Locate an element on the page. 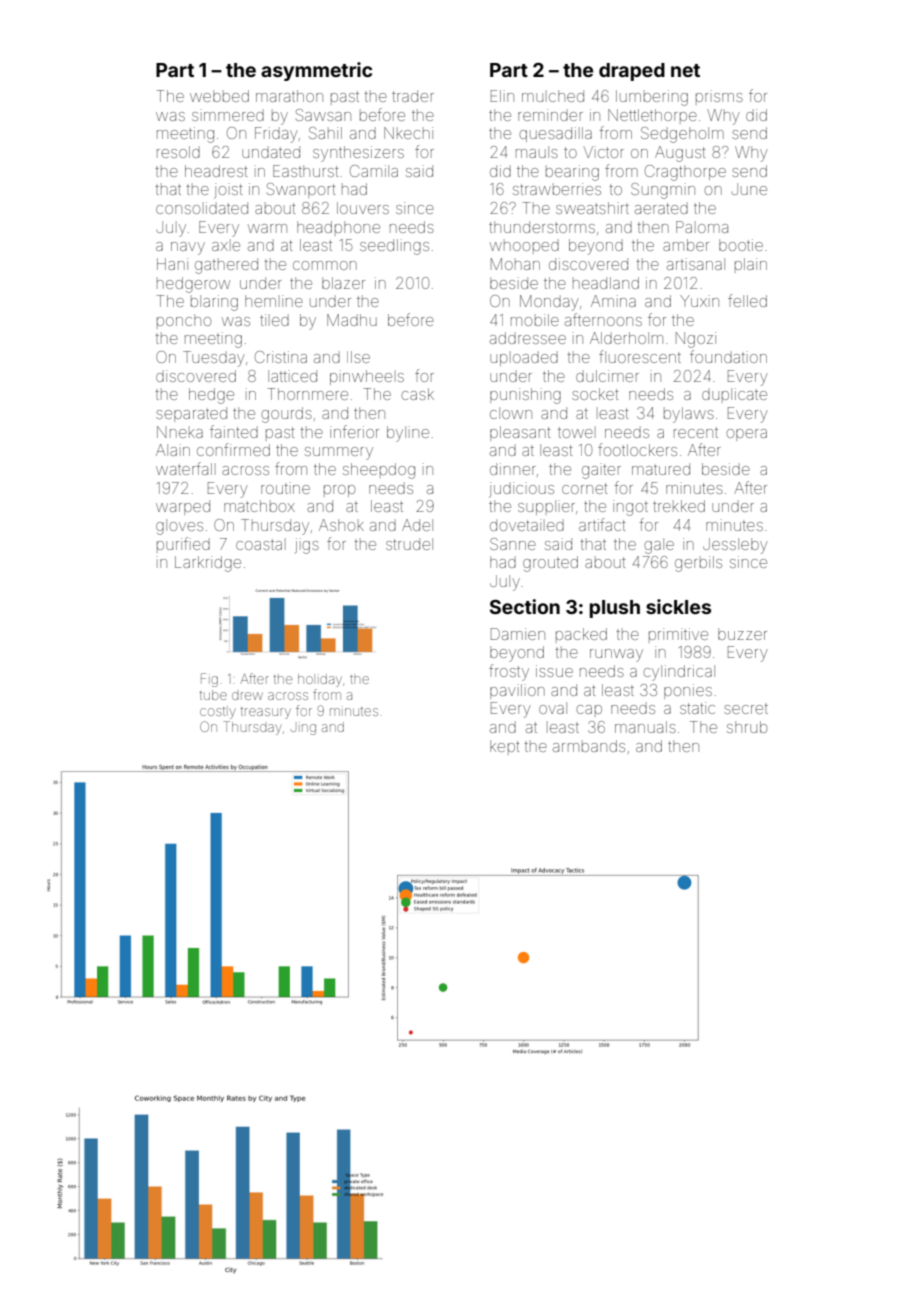  costly is located at coordinates (217, 713).
